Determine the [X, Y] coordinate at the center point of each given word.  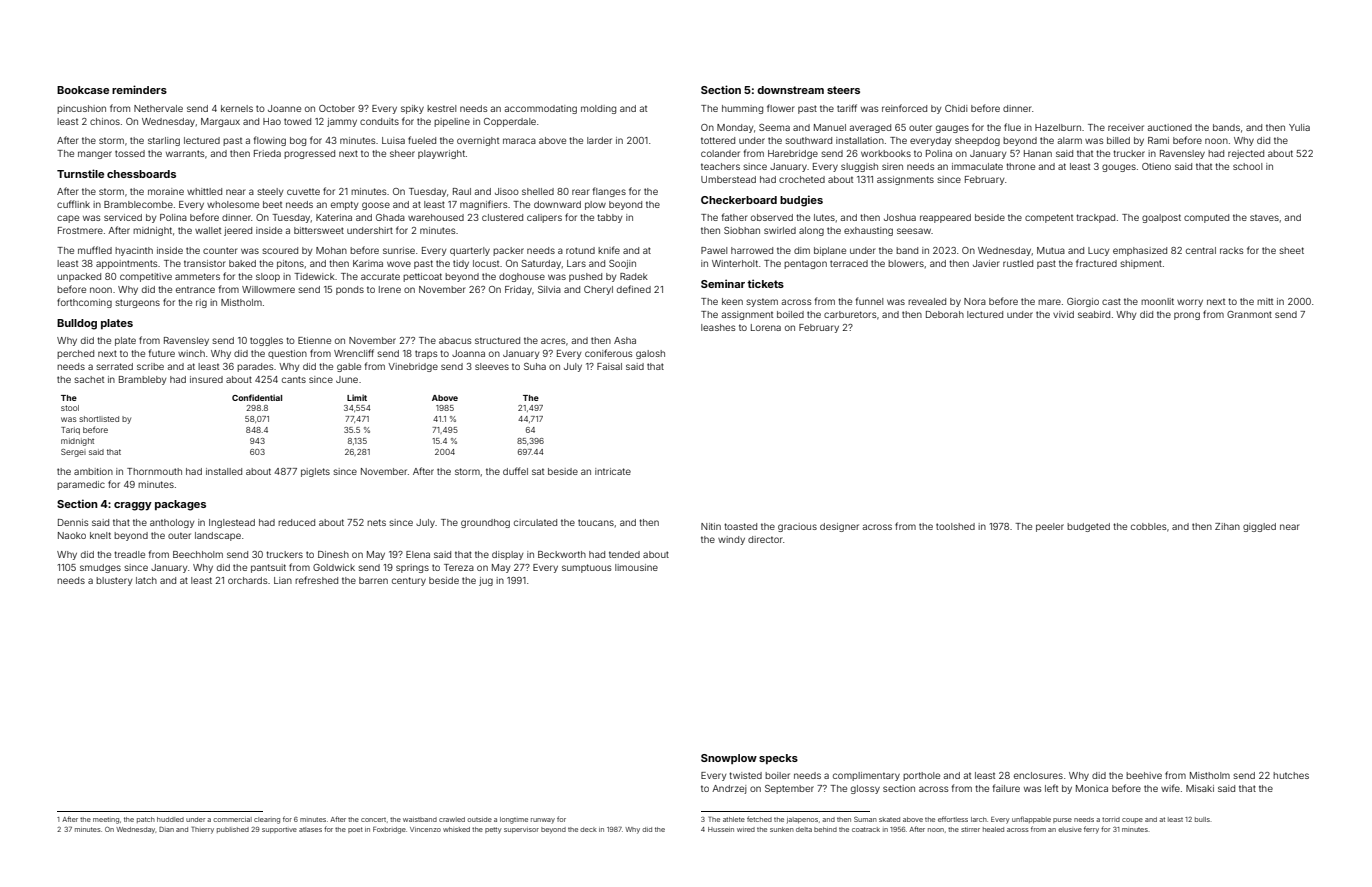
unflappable [1031, 819]
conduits [379, 121]
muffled [95, 250]
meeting [106, 820]
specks [778, 759]
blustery [114, 581]
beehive [1144, 775]
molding [598, 109]
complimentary [866, 776]
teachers [720, 166]
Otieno [1156, 166]
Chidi [956, 108]
